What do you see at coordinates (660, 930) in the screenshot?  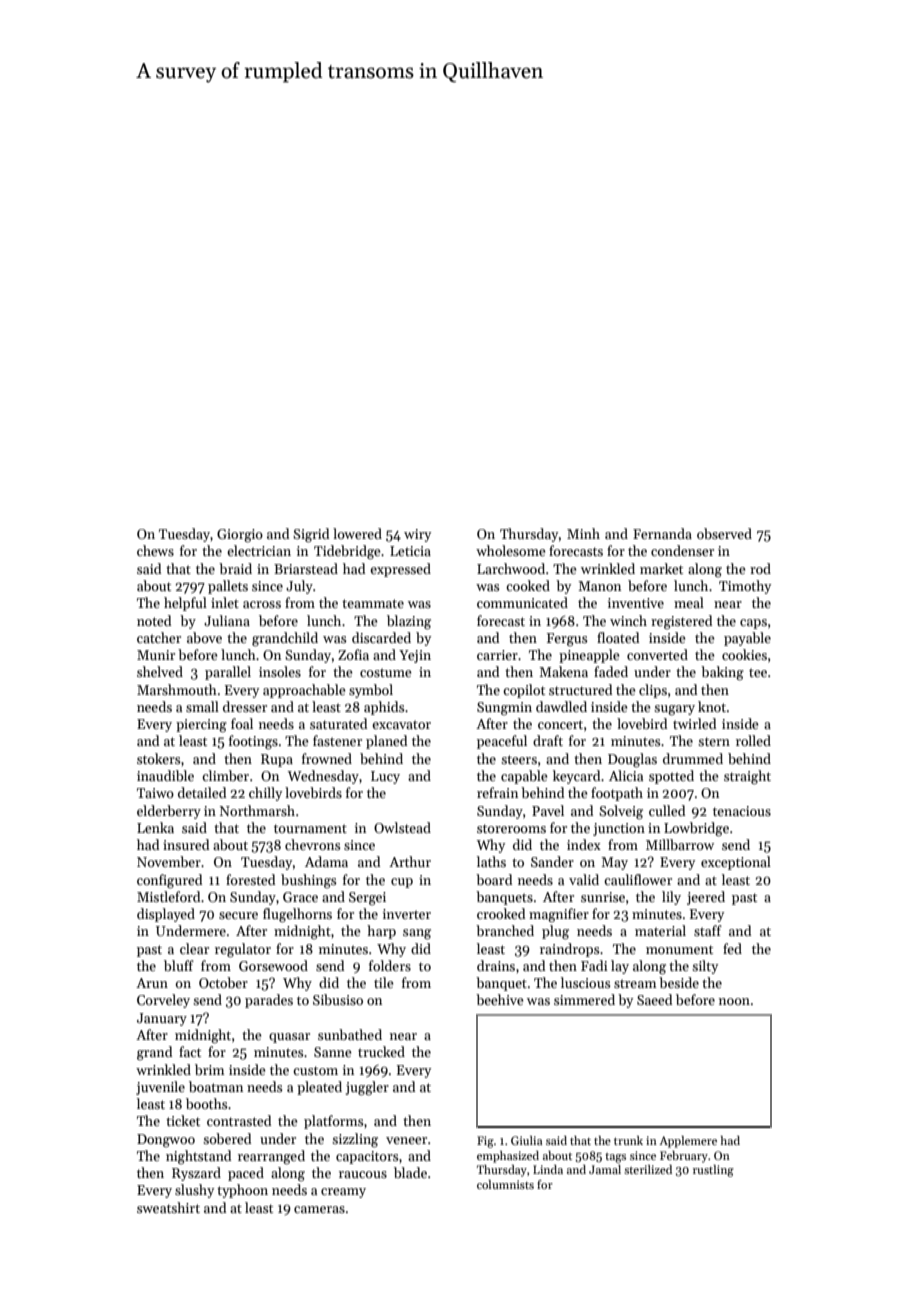 I see `material` at bounding box center [660, 930].
